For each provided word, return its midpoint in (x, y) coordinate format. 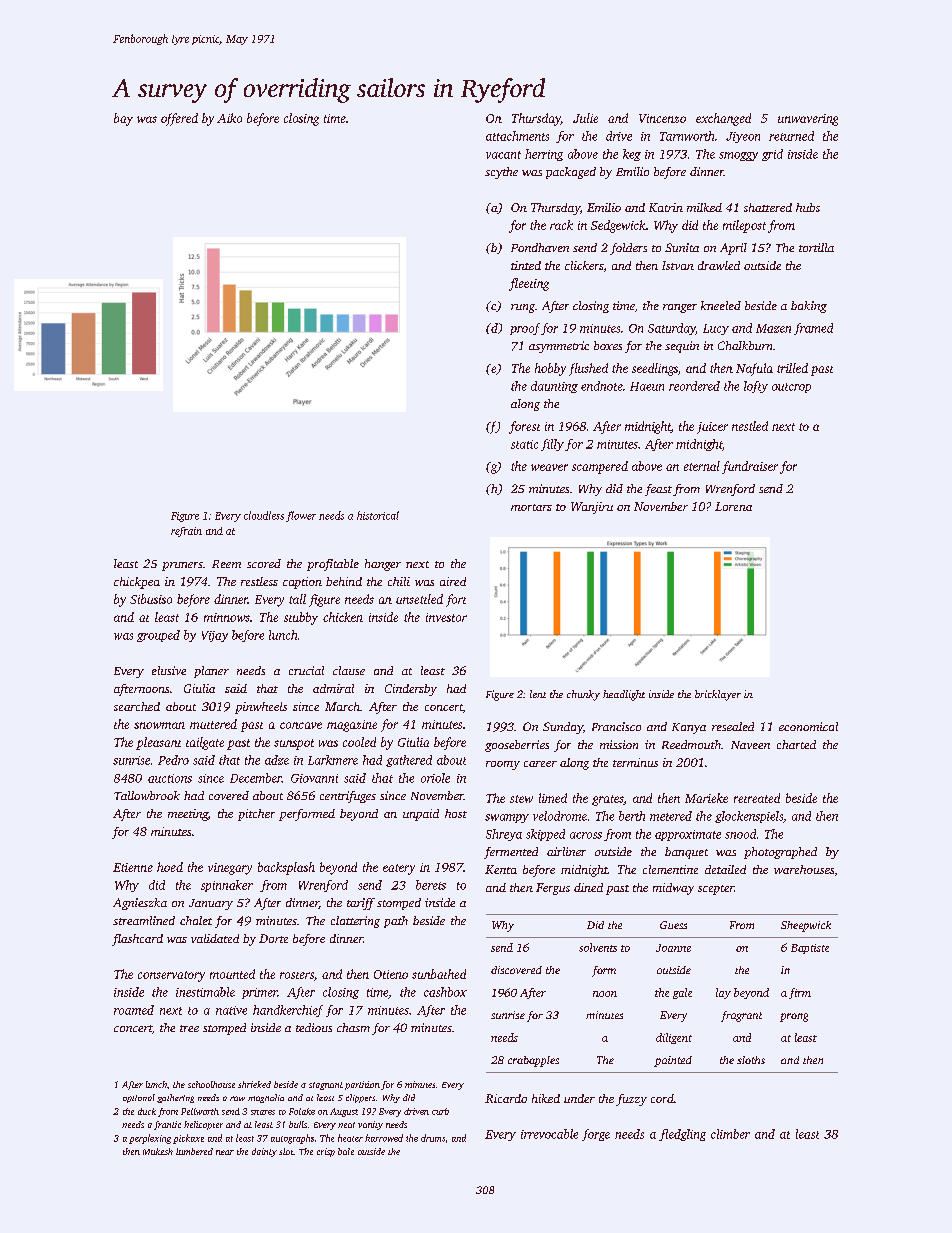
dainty (264, 1152)
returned (791, 136)
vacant (503, 155)
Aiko (229, 118)
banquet (686, 853)
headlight (624, 695)
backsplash (286, 868)
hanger (383, 565)
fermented (511, 853)
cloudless (264, 515)
